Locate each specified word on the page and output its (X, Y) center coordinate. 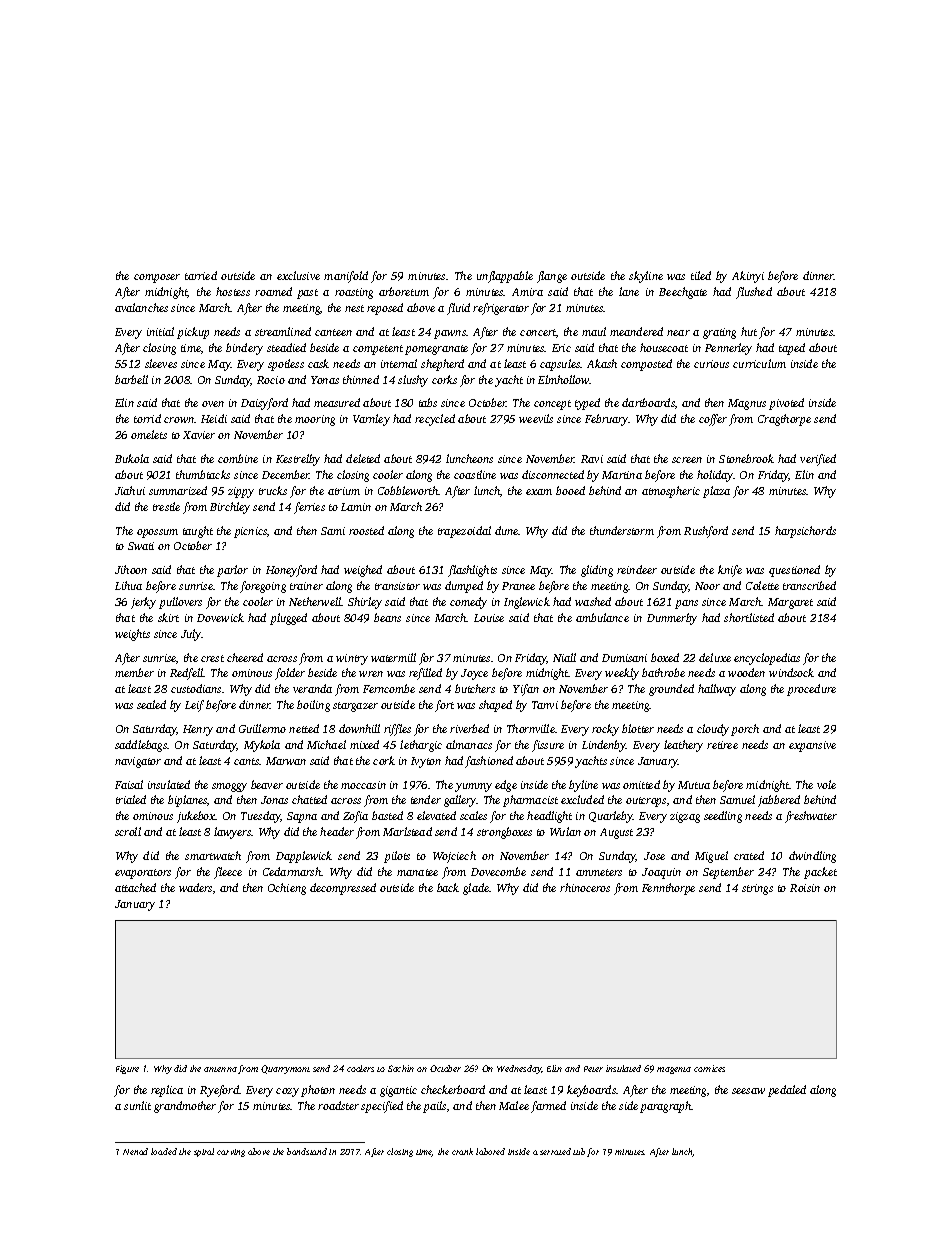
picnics (250, 532)
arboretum (404, 291)
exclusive (298, 275)
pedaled (787, 1091)
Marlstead (407, 831)
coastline (475, 474)
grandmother (185, 1107)
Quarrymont (285, 1069)
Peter (593, 1069)
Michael (326, 744)
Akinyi (748, 277)
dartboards (648, 402)
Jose (654, 856)
